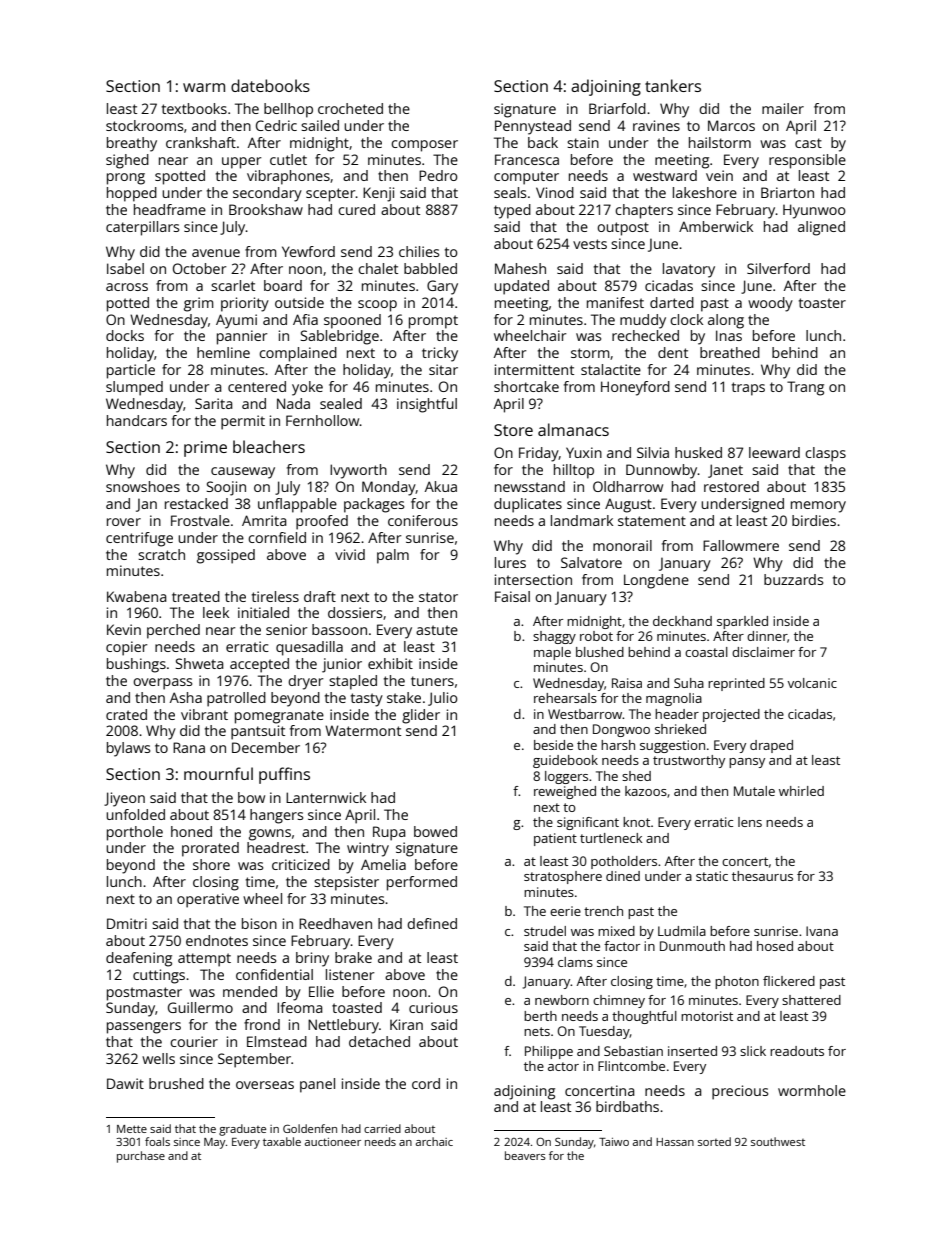 The image size is (952, 1233). I want to click on Dawit, so click(125, 1083).
